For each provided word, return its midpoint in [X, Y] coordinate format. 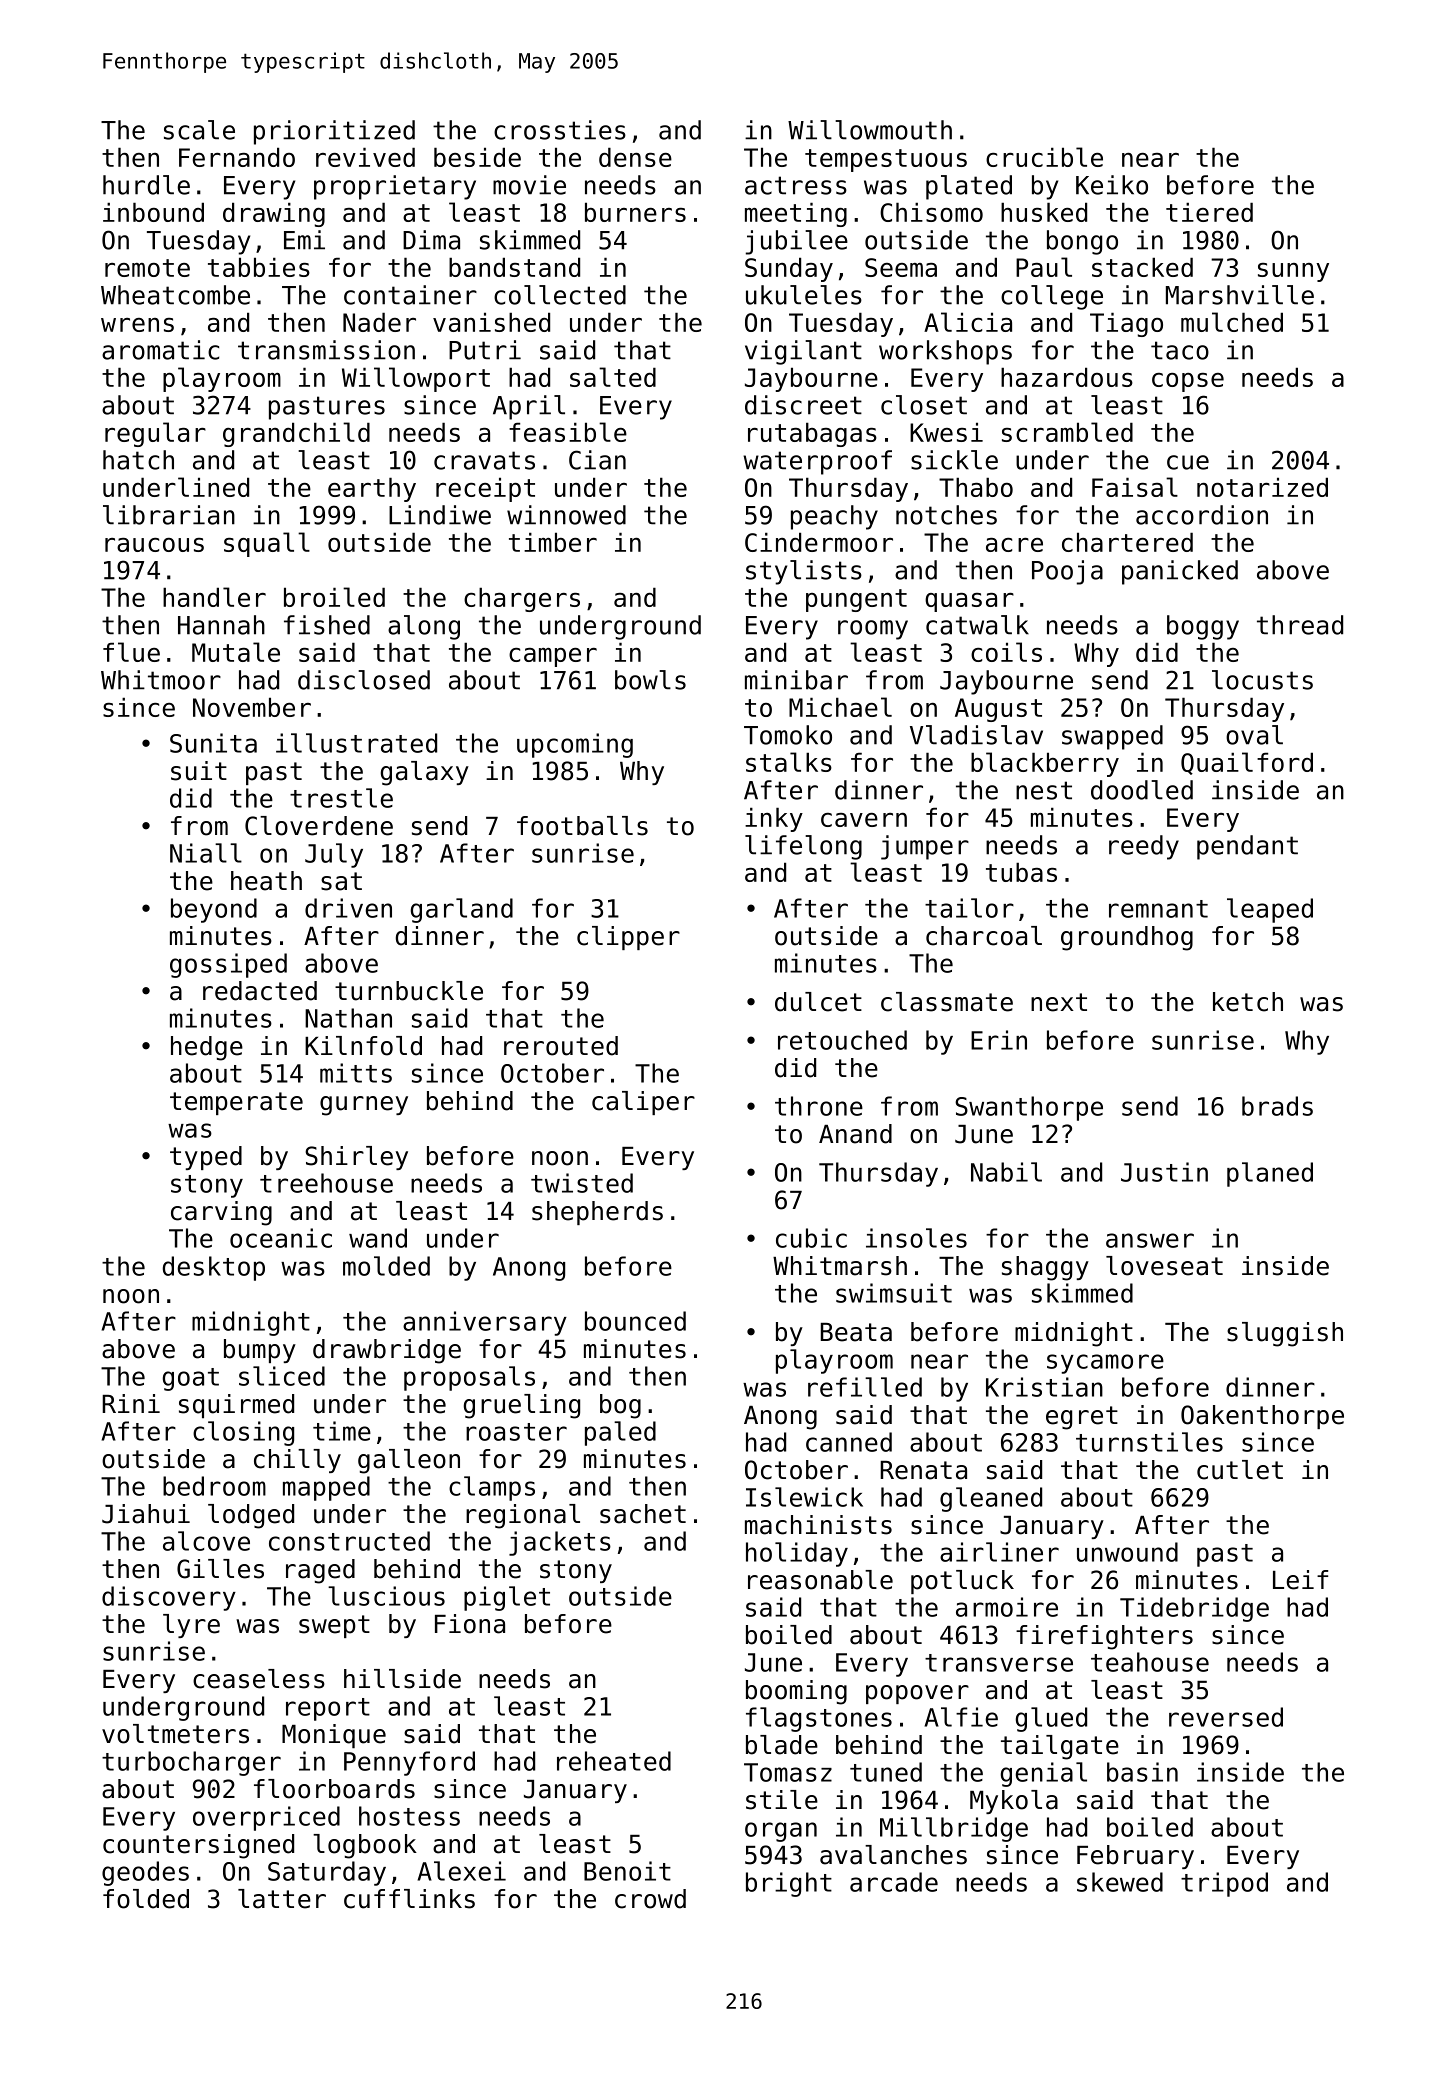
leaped [1270, 910]
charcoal [984, 936]
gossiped [228, 965]
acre [1014, 545]
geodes [145, 1873]
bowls [650, 680]
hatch [138, 460]
